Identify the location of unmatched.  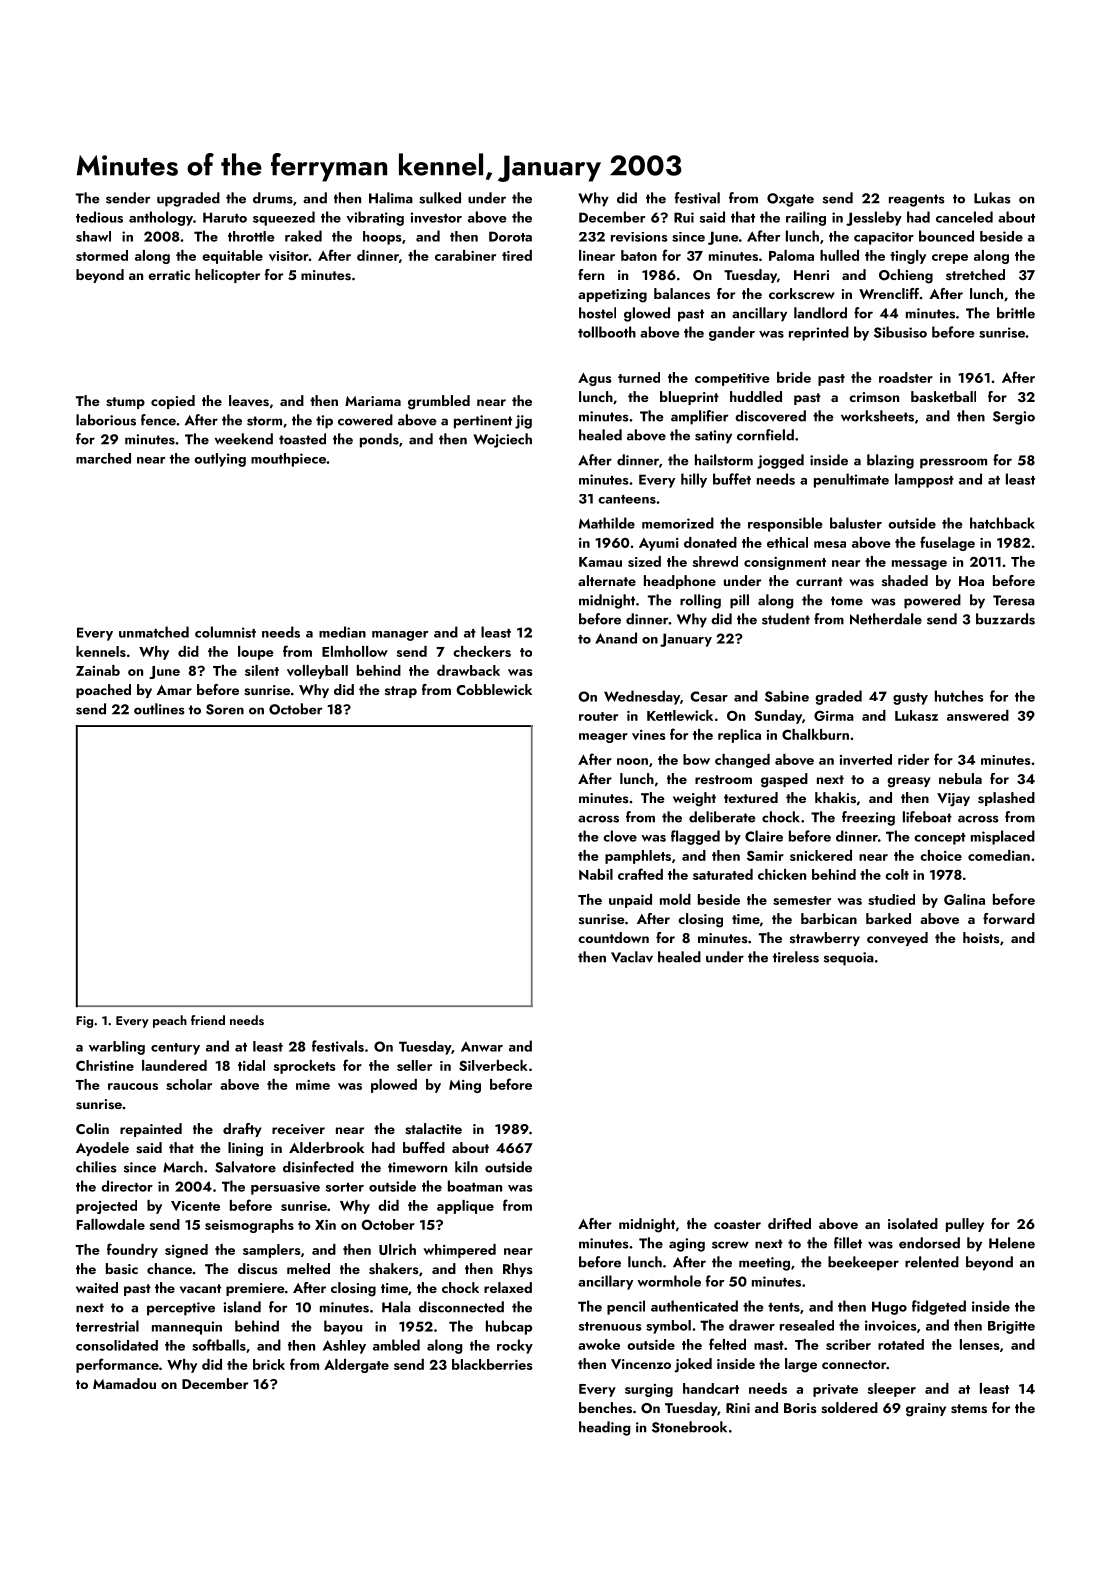
(154, 632).
